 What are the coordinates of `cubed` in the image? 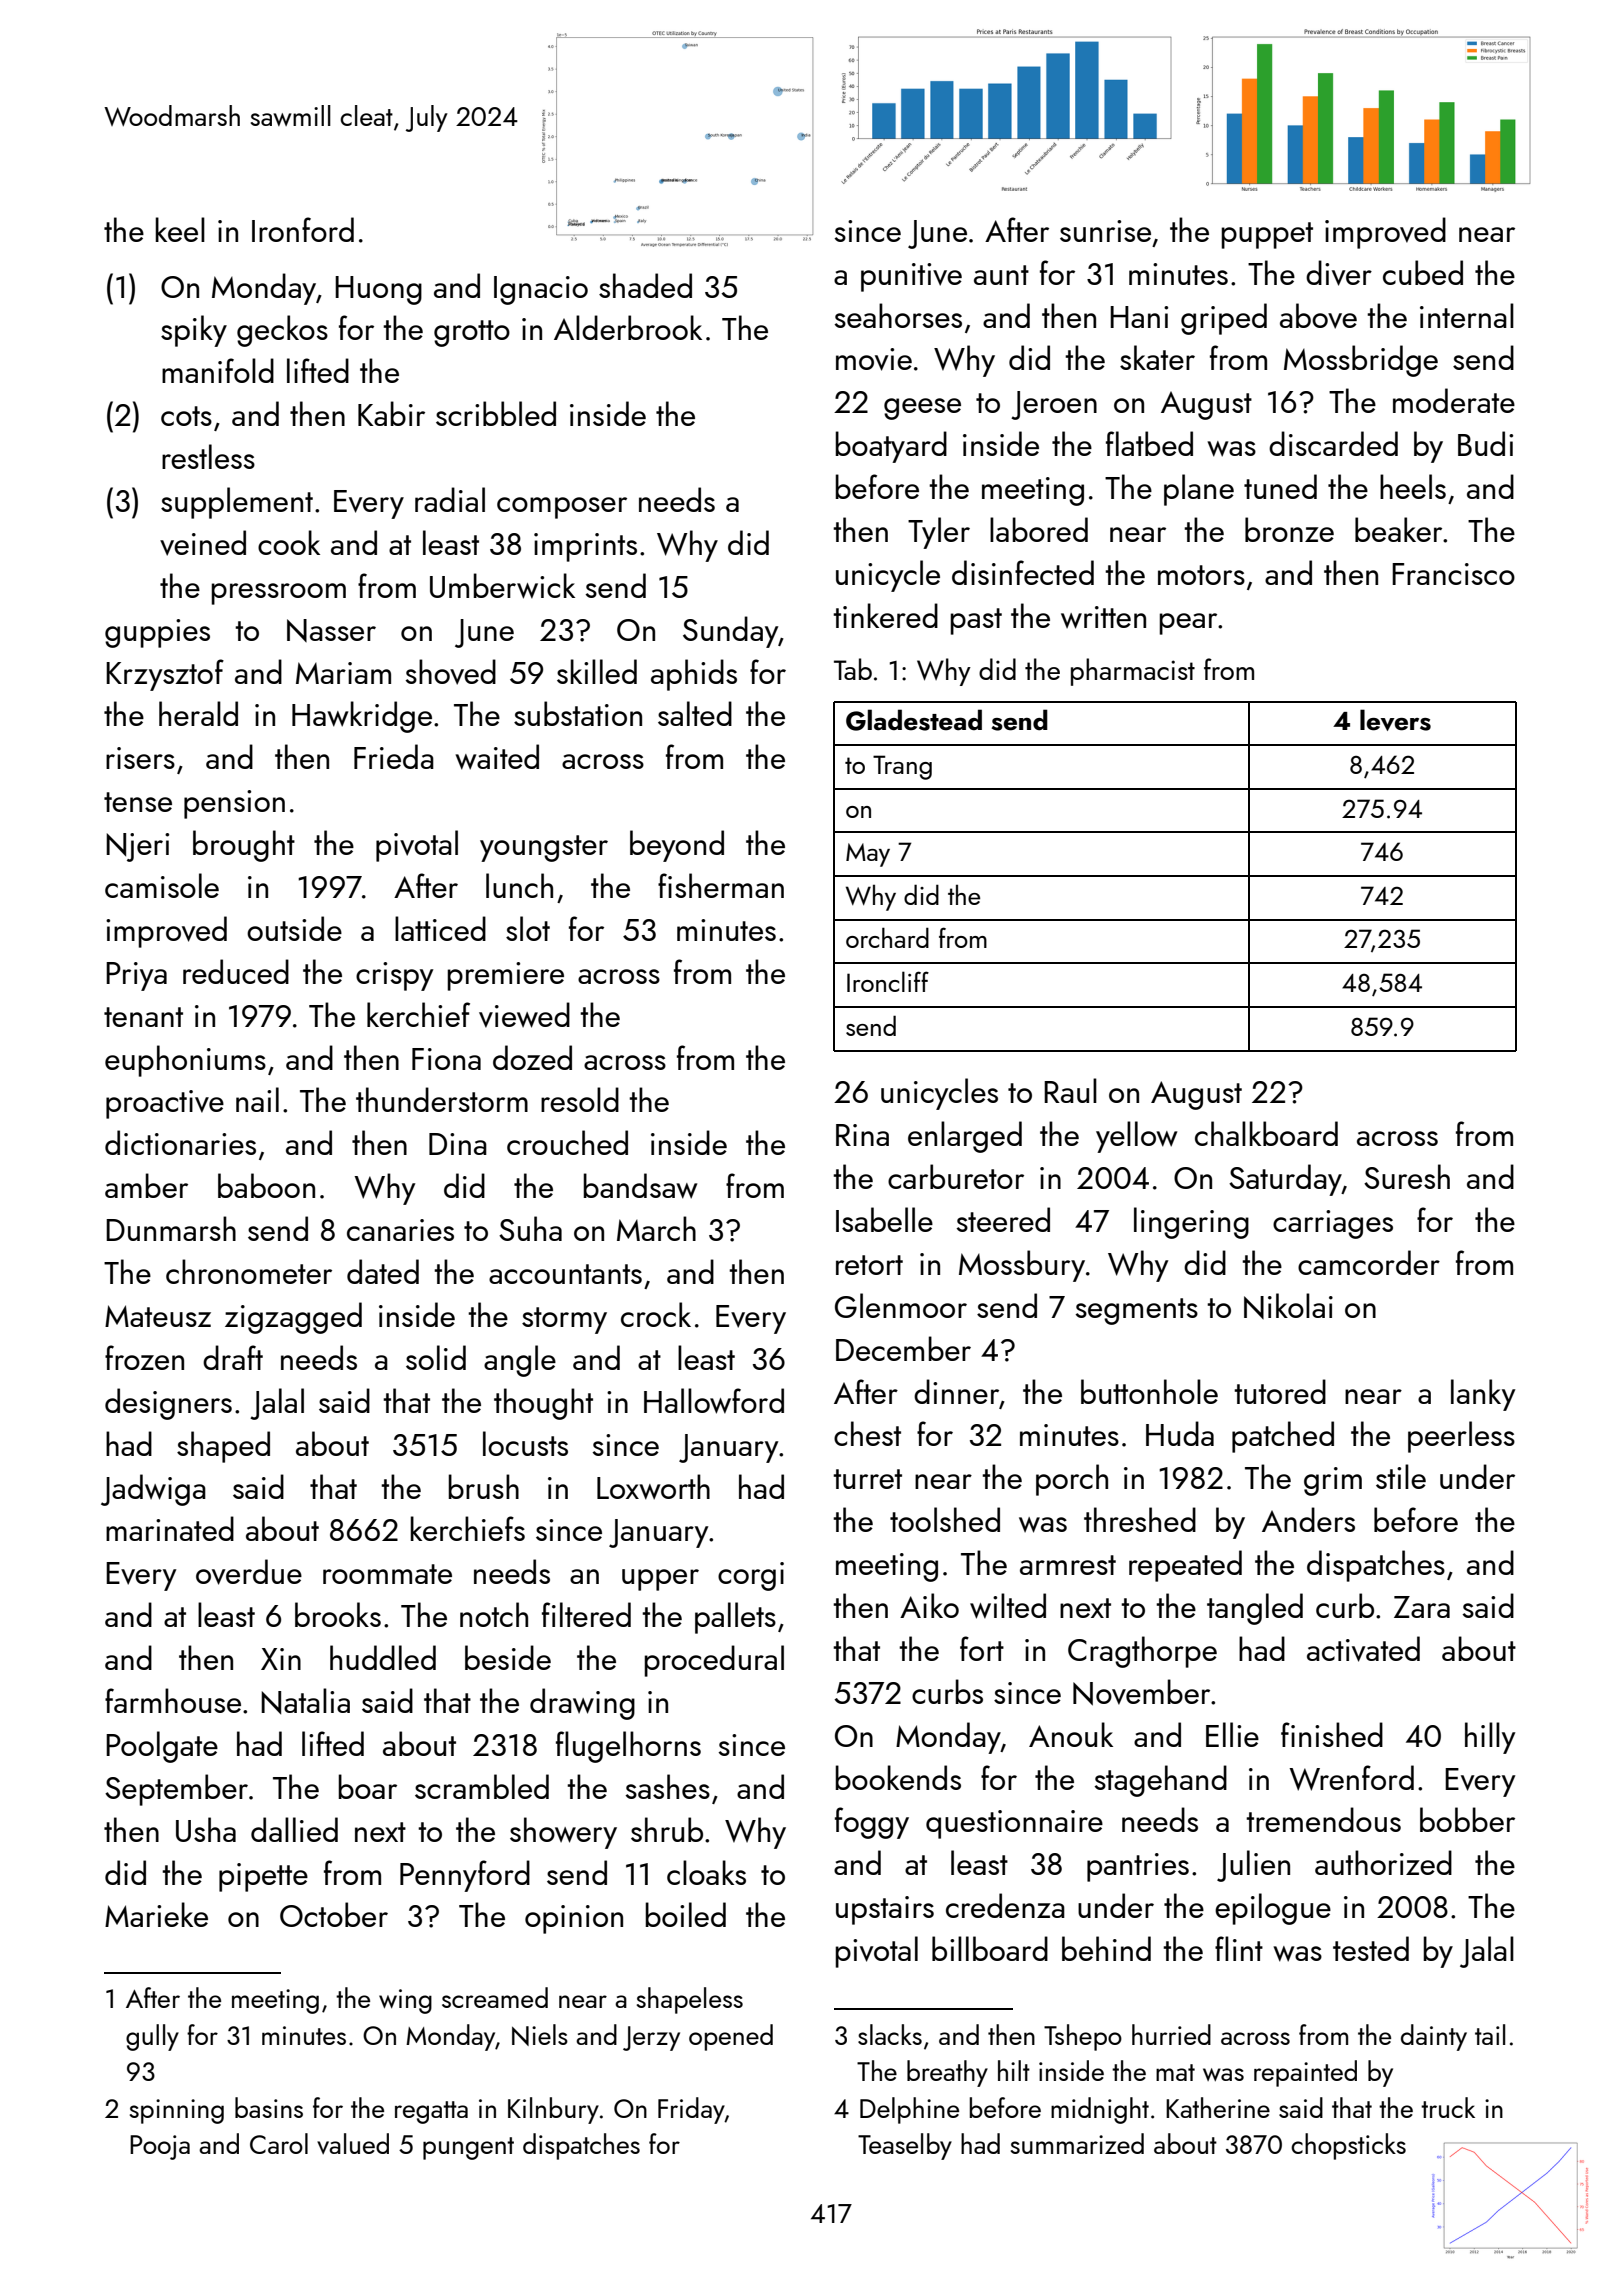 It's located at (1423, 272).
